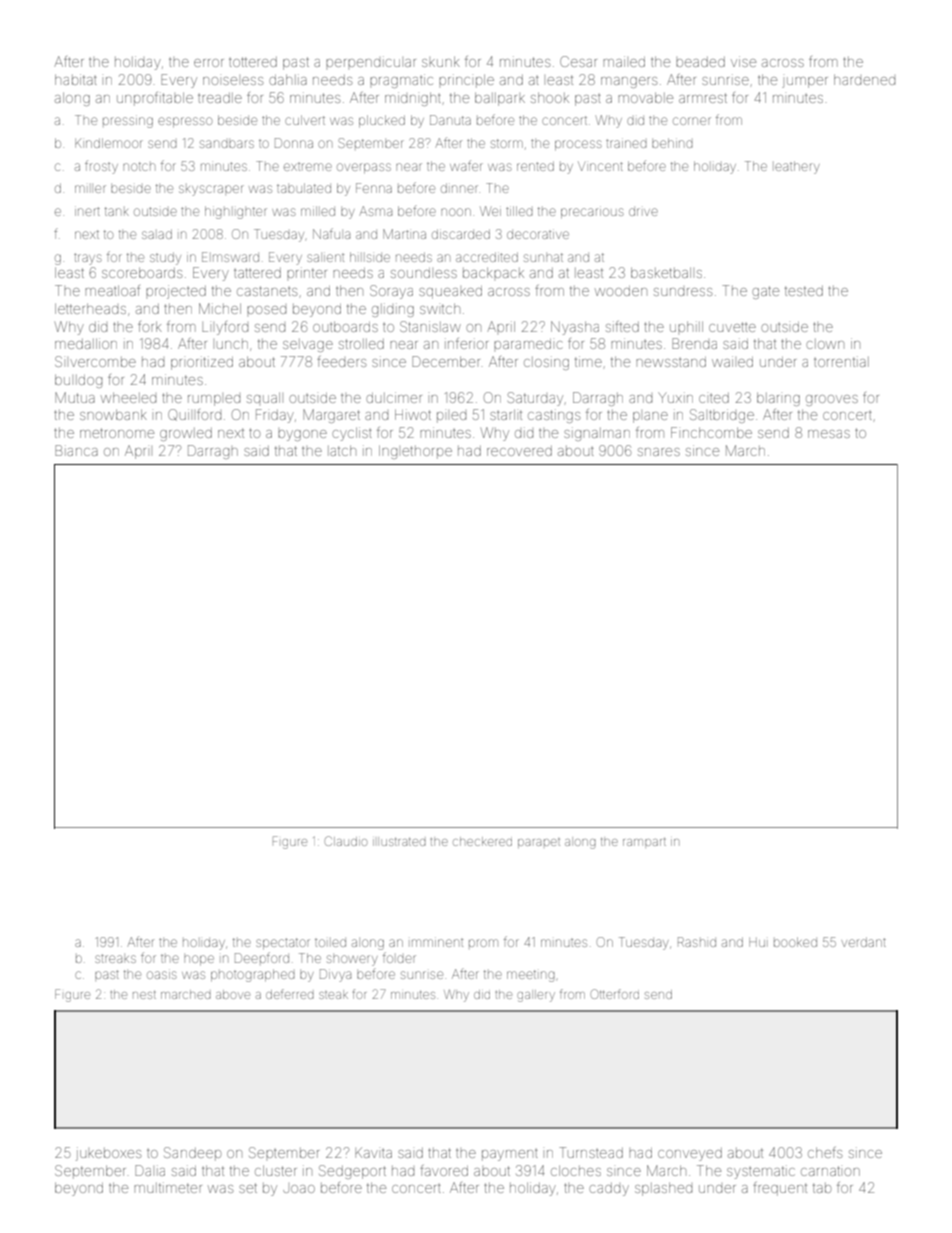 This page has width=952, height=1233. I want to click on mesas, so click(829, 434).
